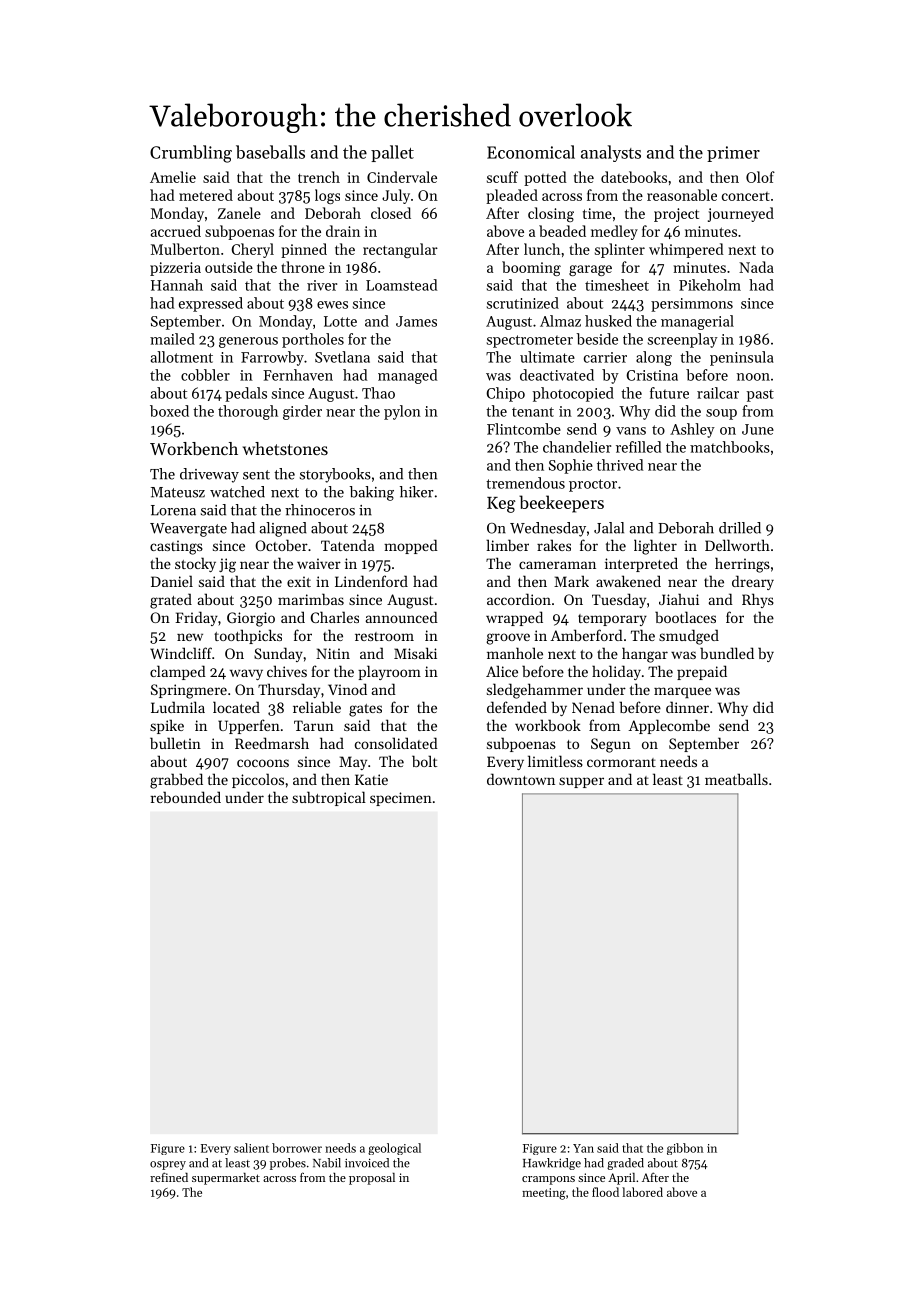  I want to click on geological, so click(394, 1149).
